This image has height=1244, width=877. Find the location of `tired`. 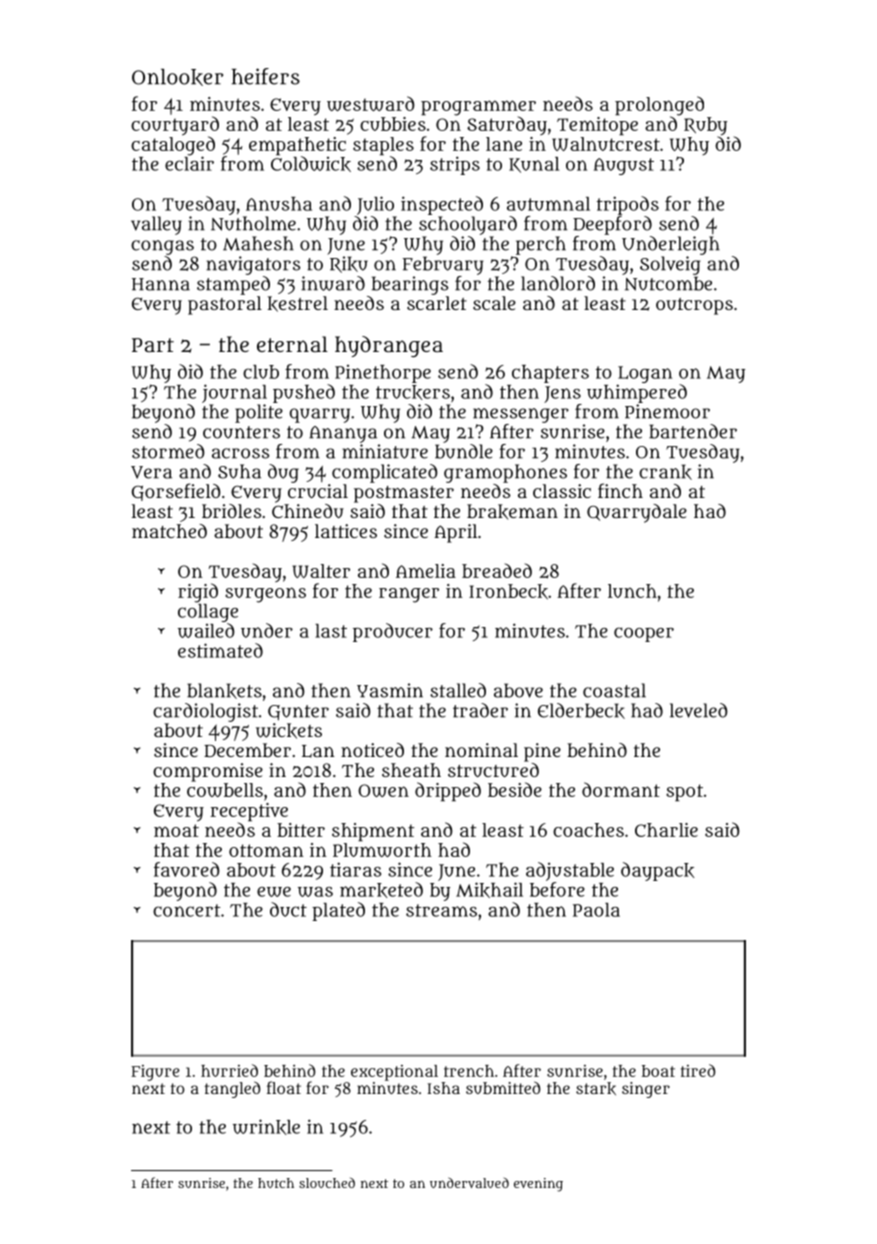

tired is located at coordinates (698, 1070).
